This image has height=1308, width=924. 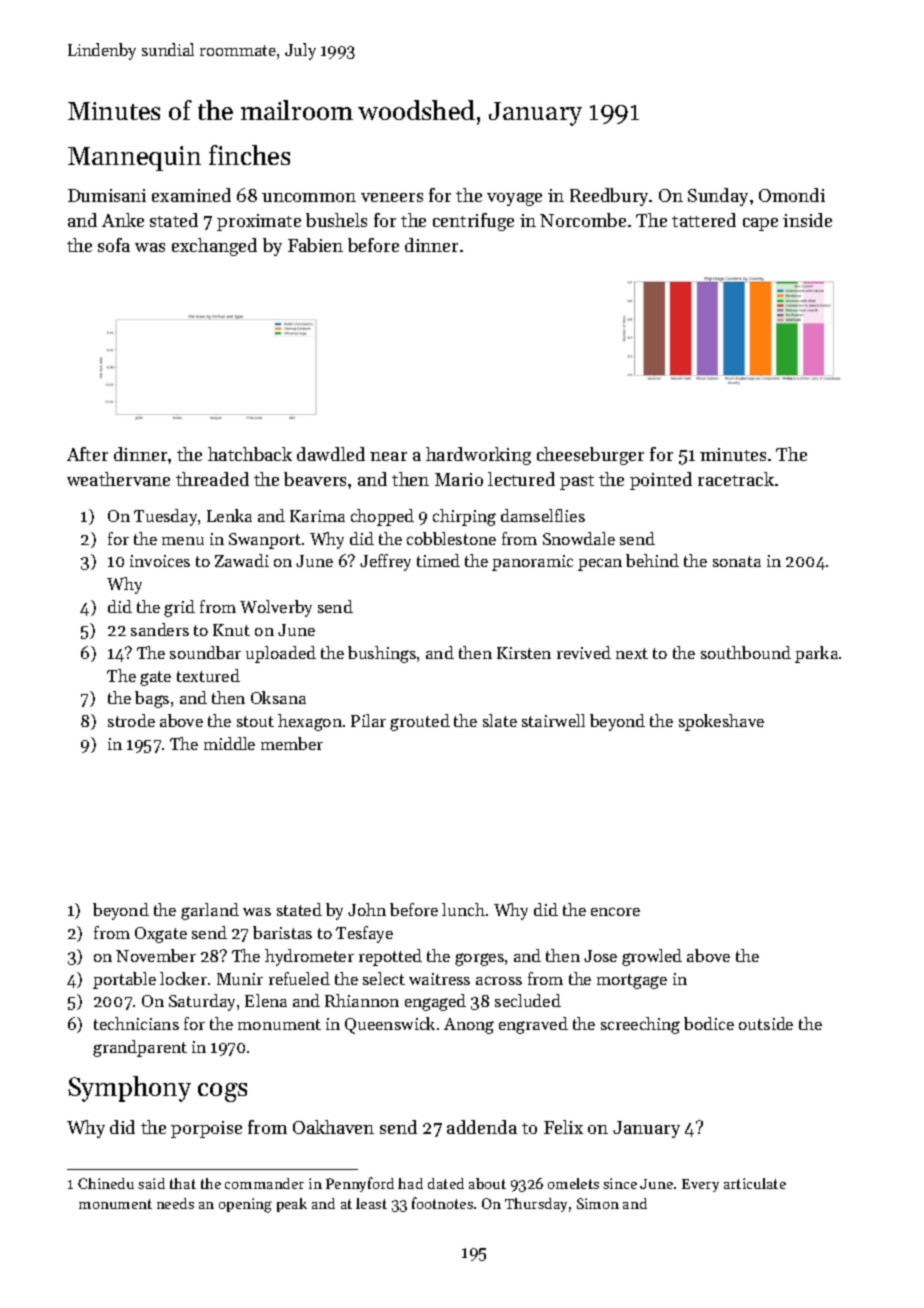 I want to click on weathervane, so click(x=118, y=479).
